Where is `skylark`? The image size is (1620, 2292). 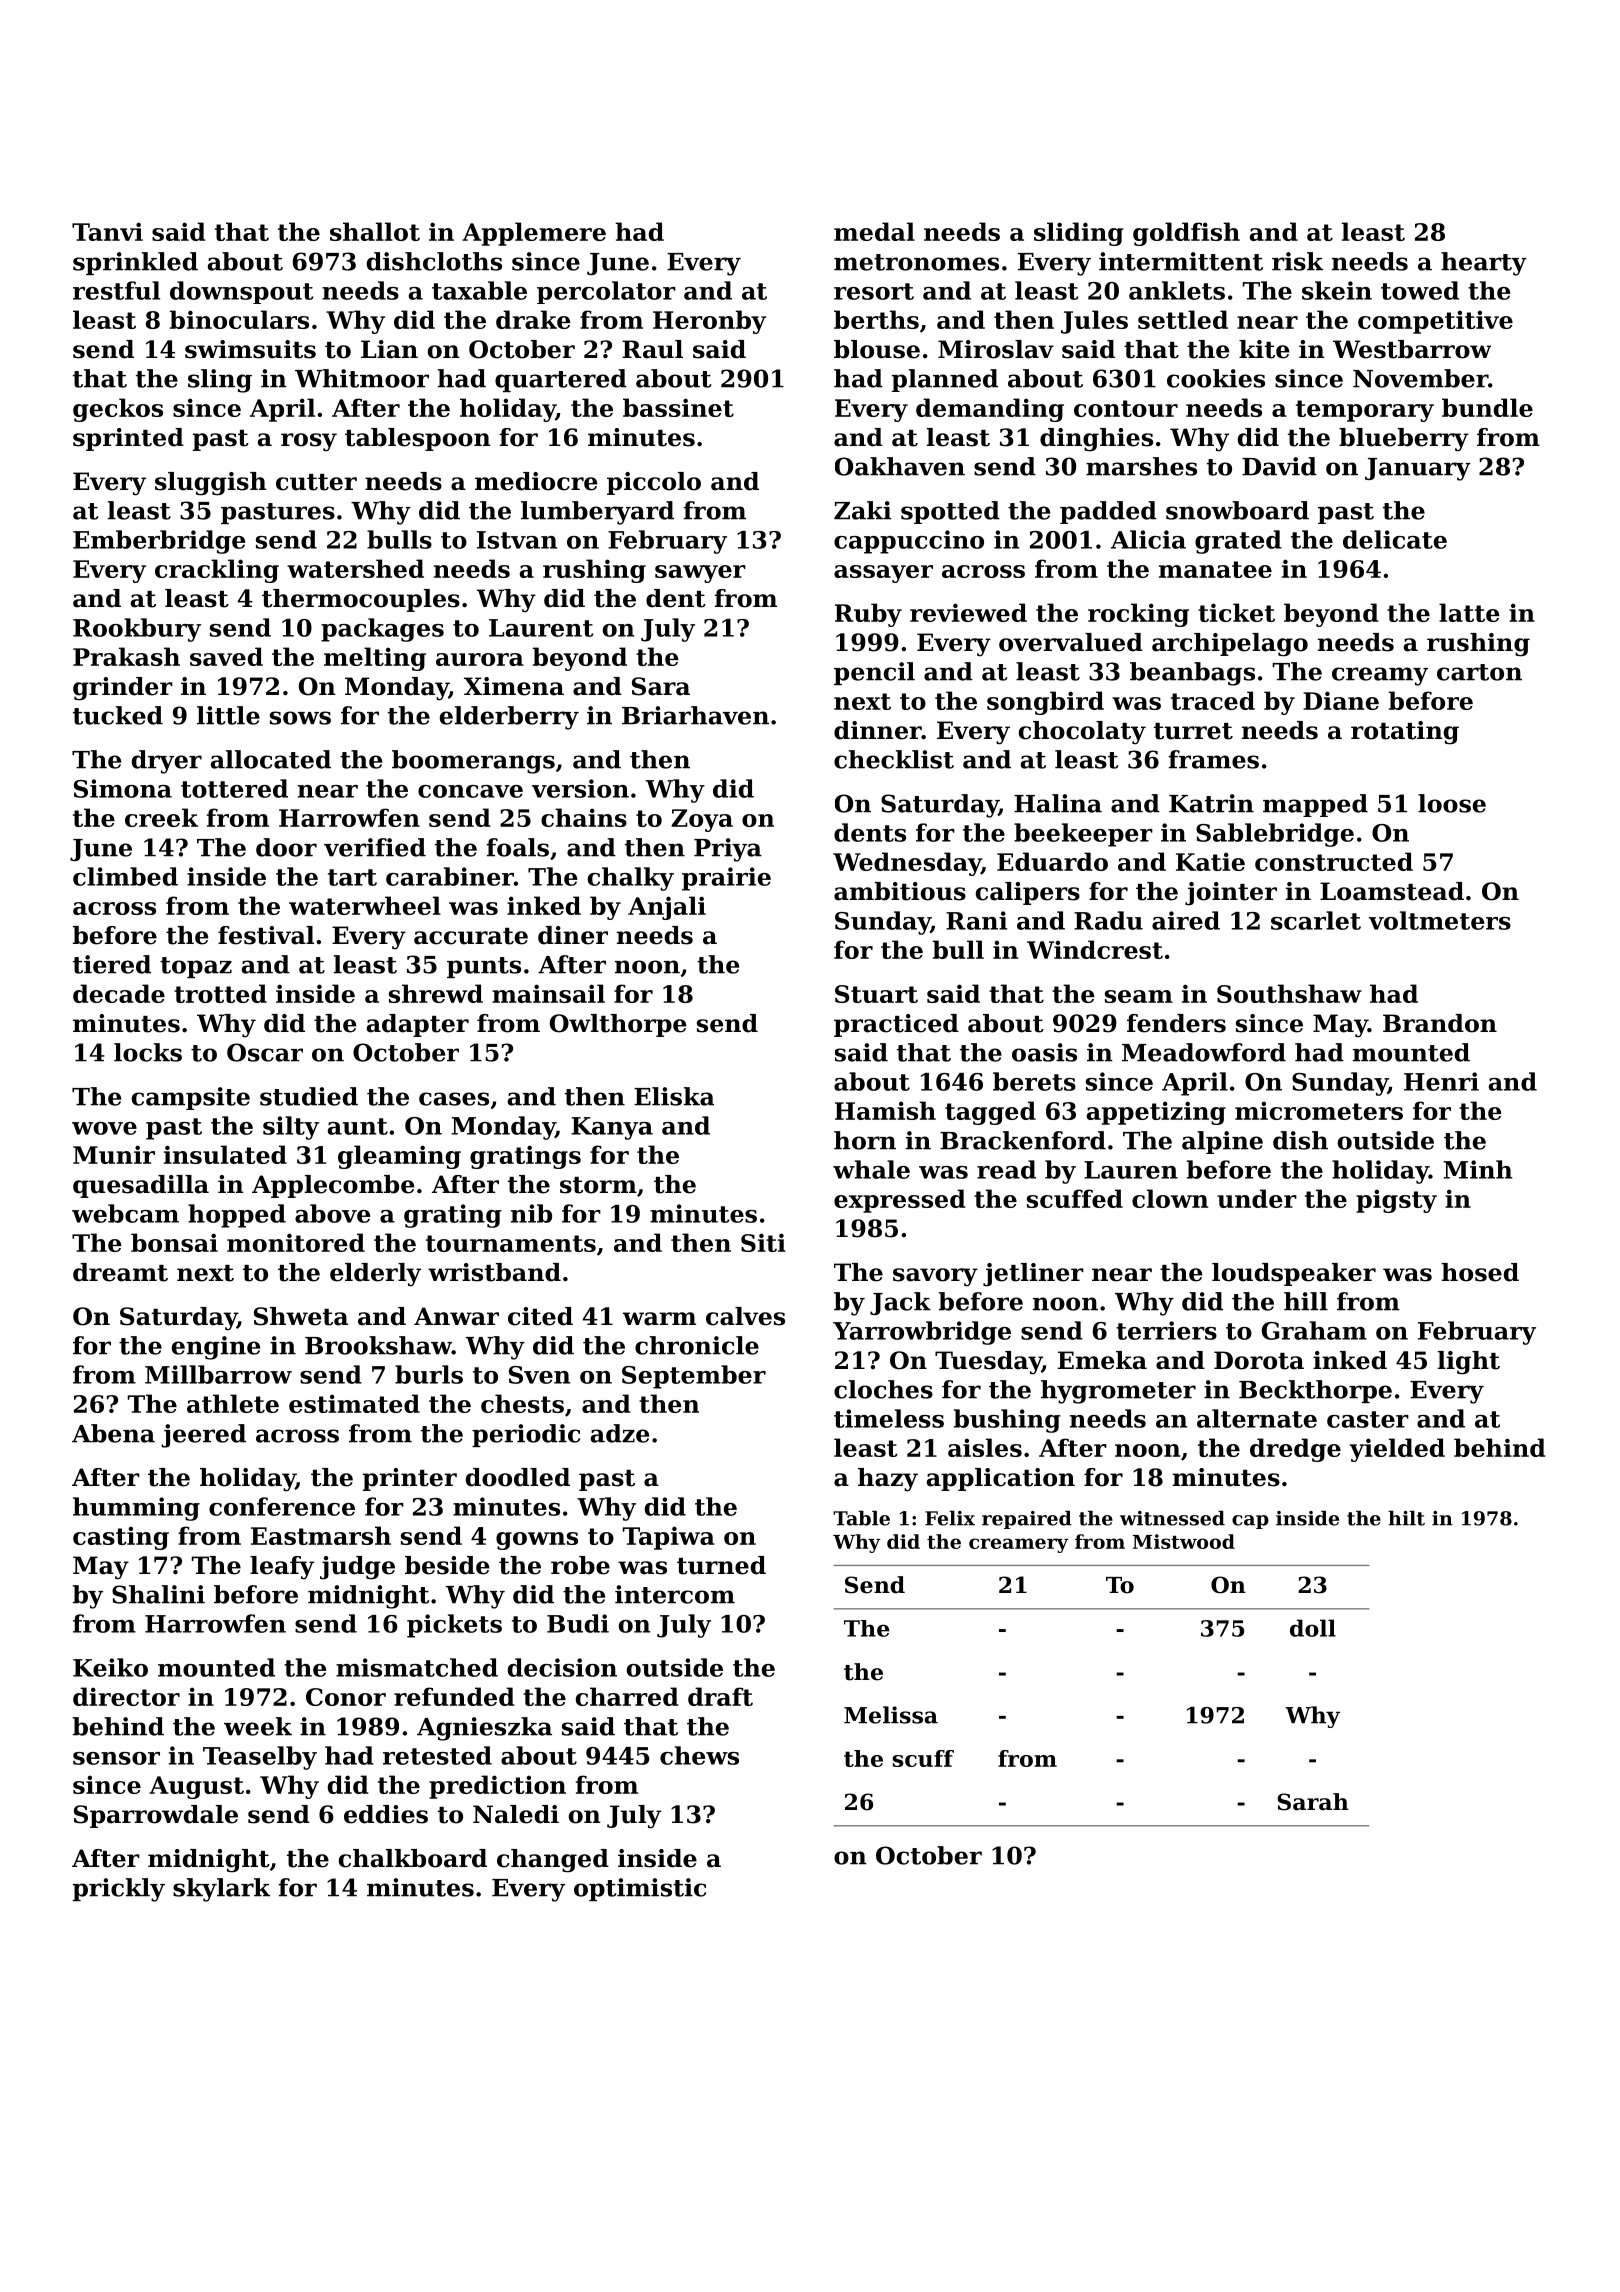
skylark is located at coordinates (221, 1890).
